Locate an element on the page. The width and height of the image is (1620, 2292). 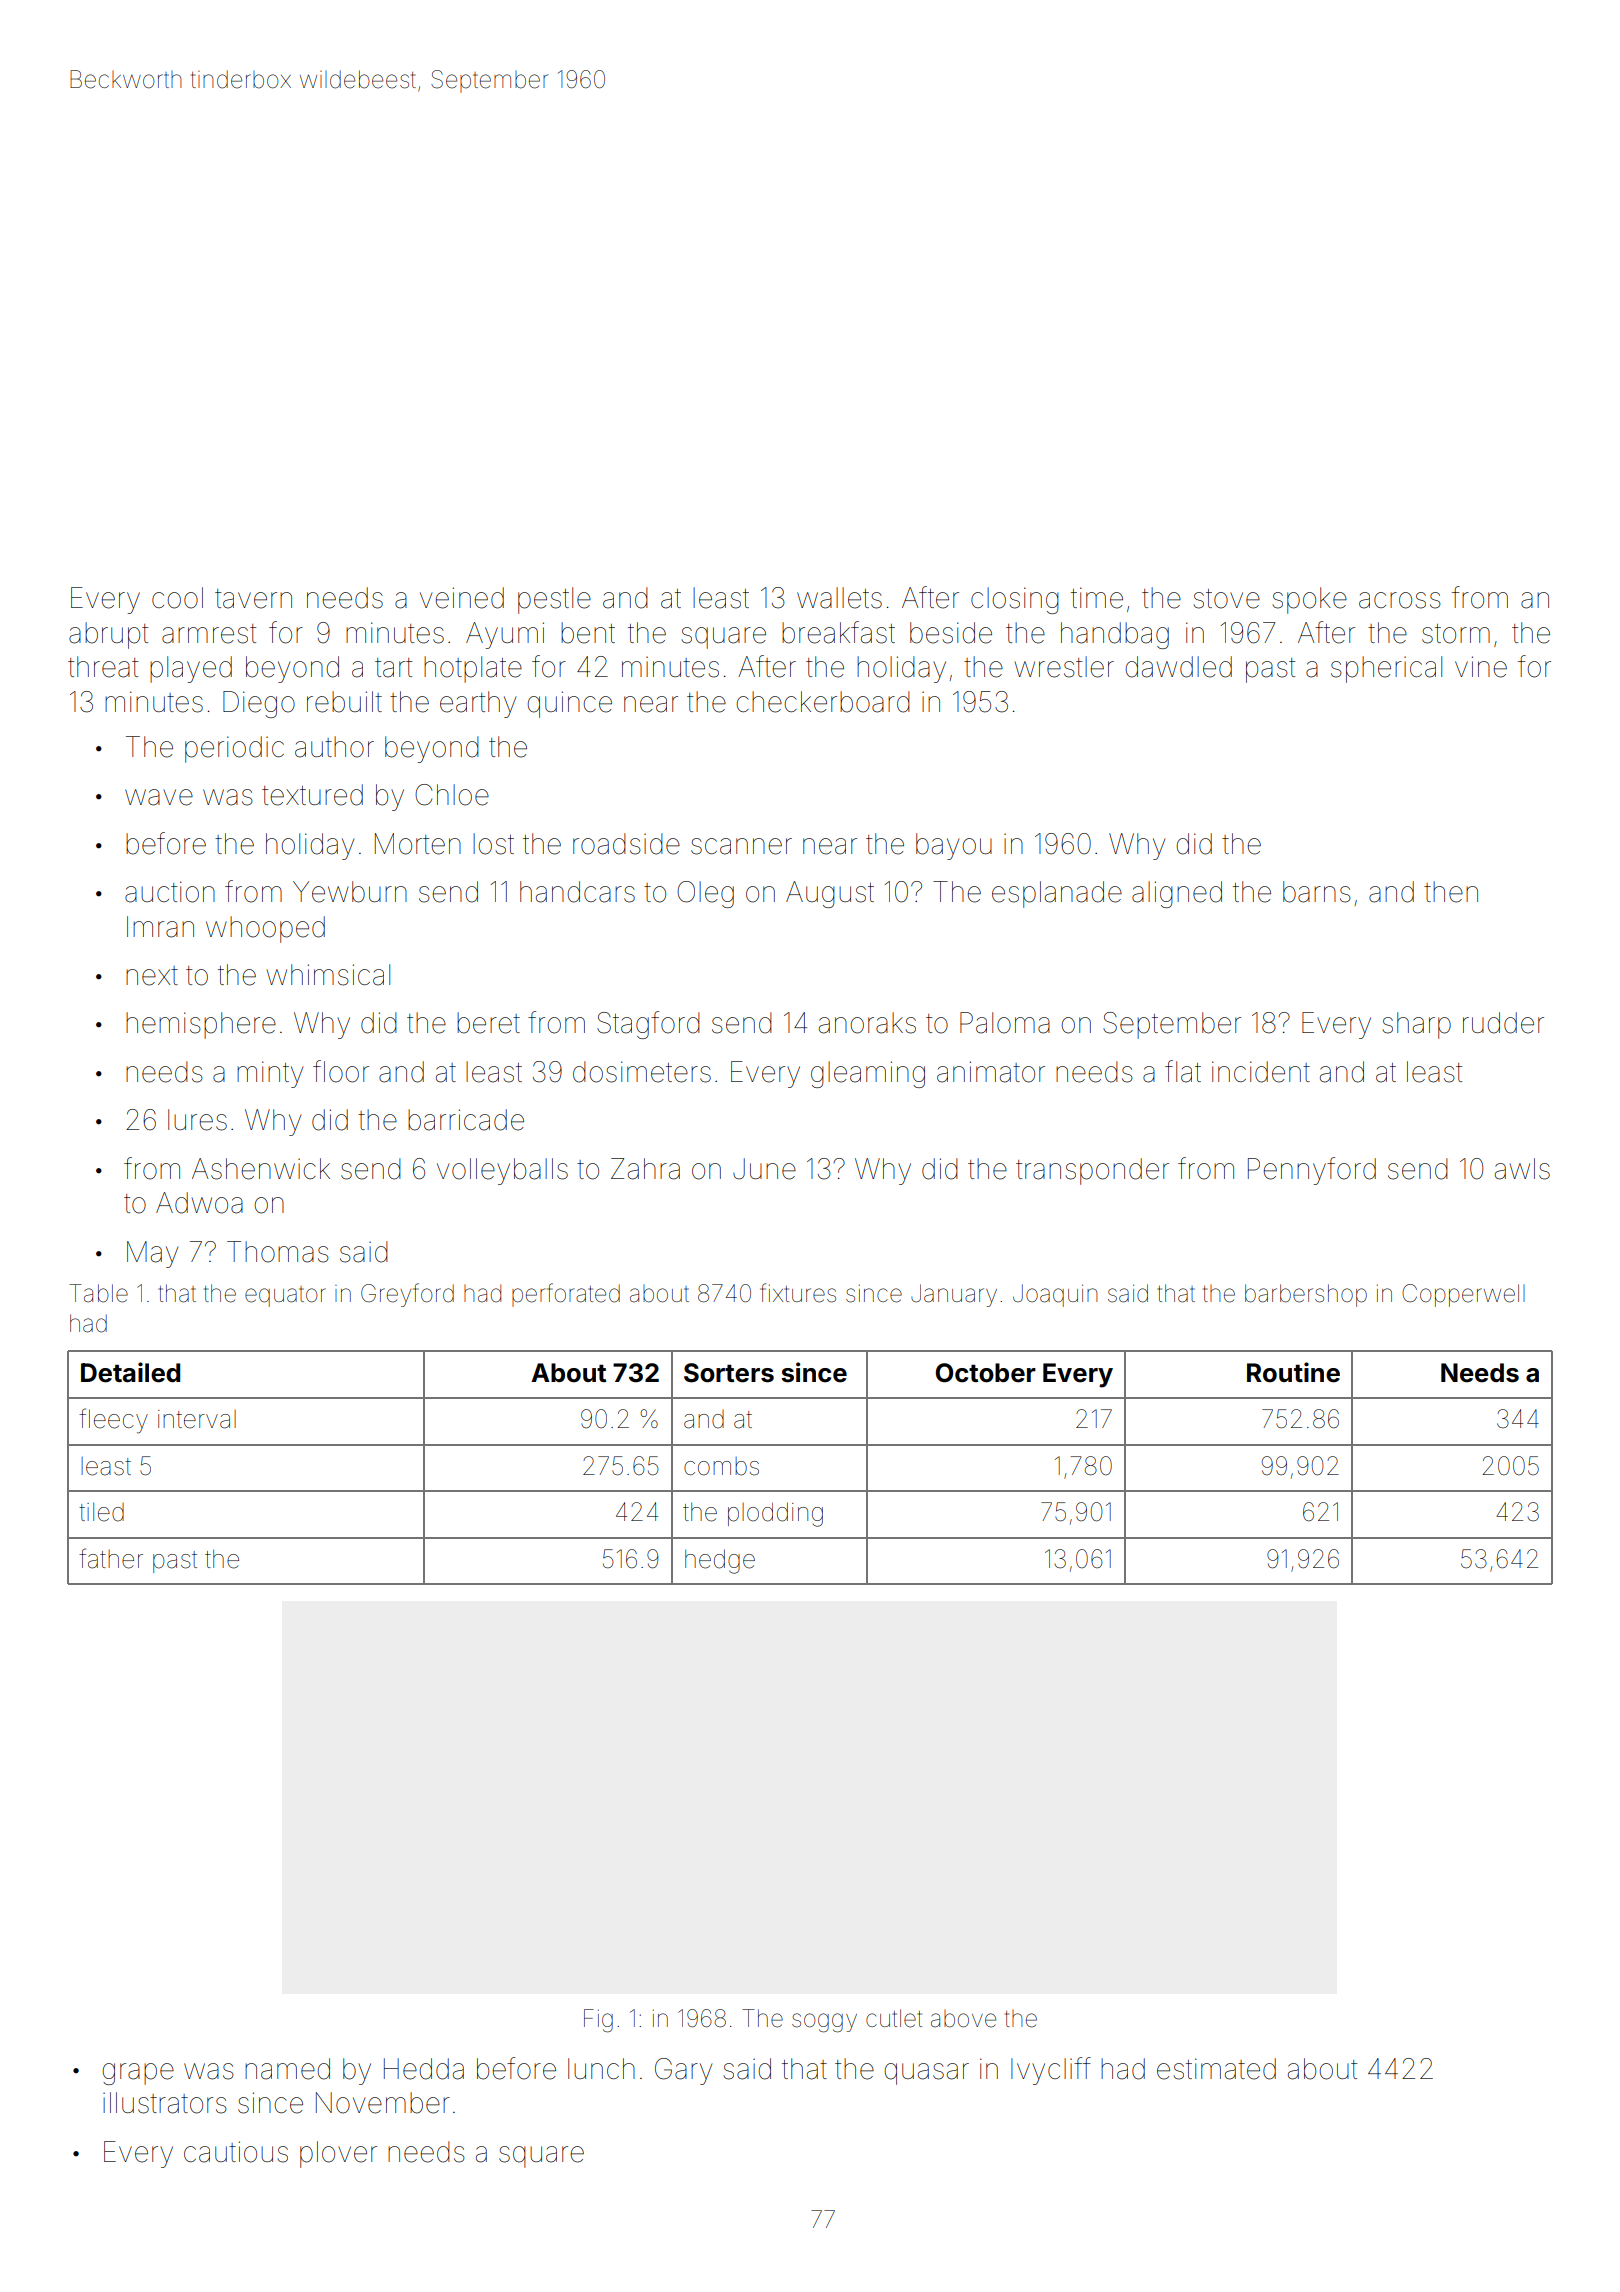
Ashenwick is located at coordinates (261, 1169).
